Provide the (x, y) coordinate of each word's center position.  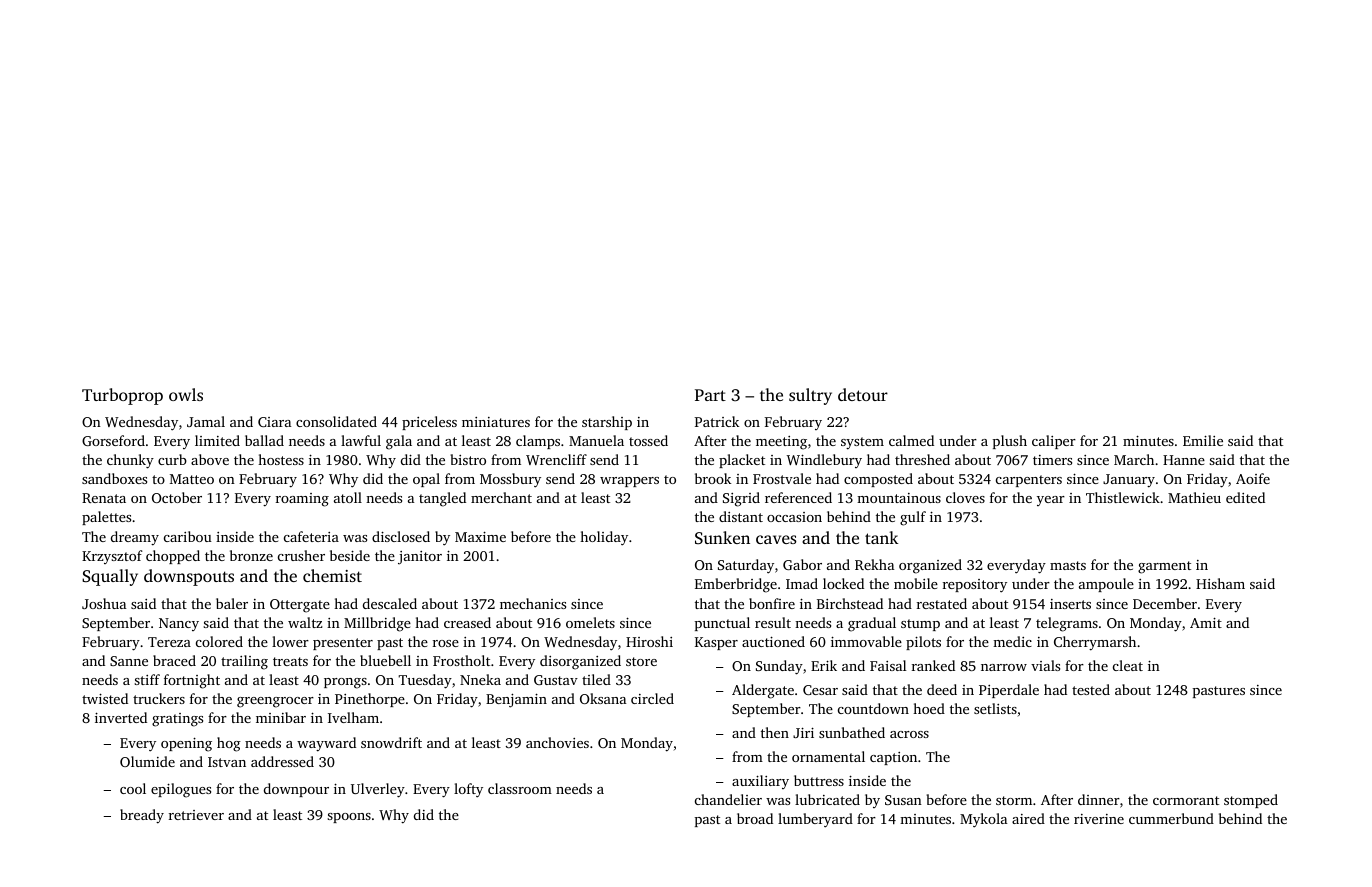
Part (710, 395)
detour (863, 394)
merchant (501, 497)
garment (1164, 567)
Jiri (803, 732)
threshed (922, 459)
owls (186, 394)
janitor (420, 558)
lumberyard (815, 820)
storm (1014, 800)
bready (142, 816)
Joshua (104, 603)
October (177, 497)
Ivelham (353, 717)
